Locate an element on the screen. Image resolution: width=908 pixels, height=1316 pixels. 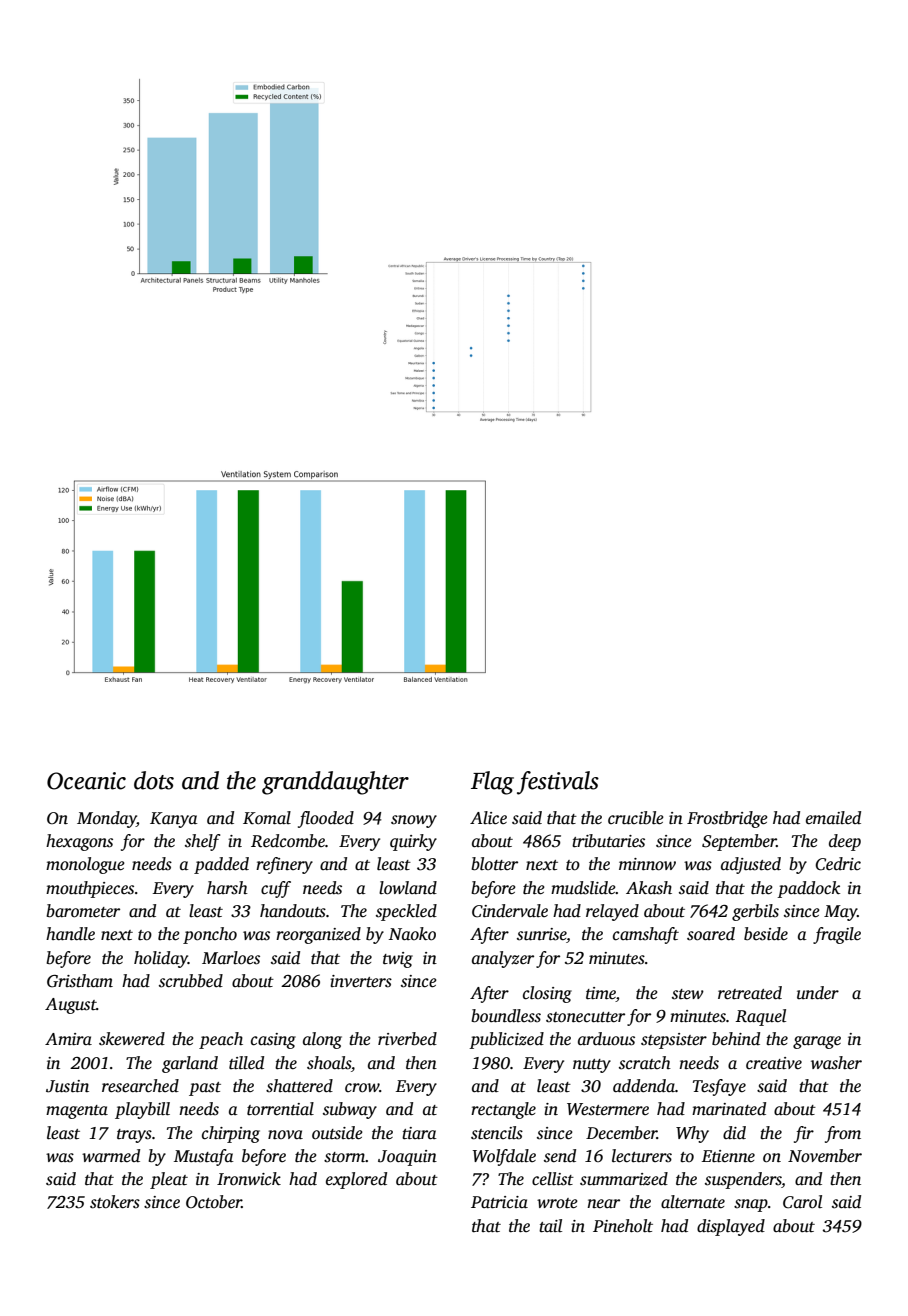
marinated is located at coordinates (729, 1109).
